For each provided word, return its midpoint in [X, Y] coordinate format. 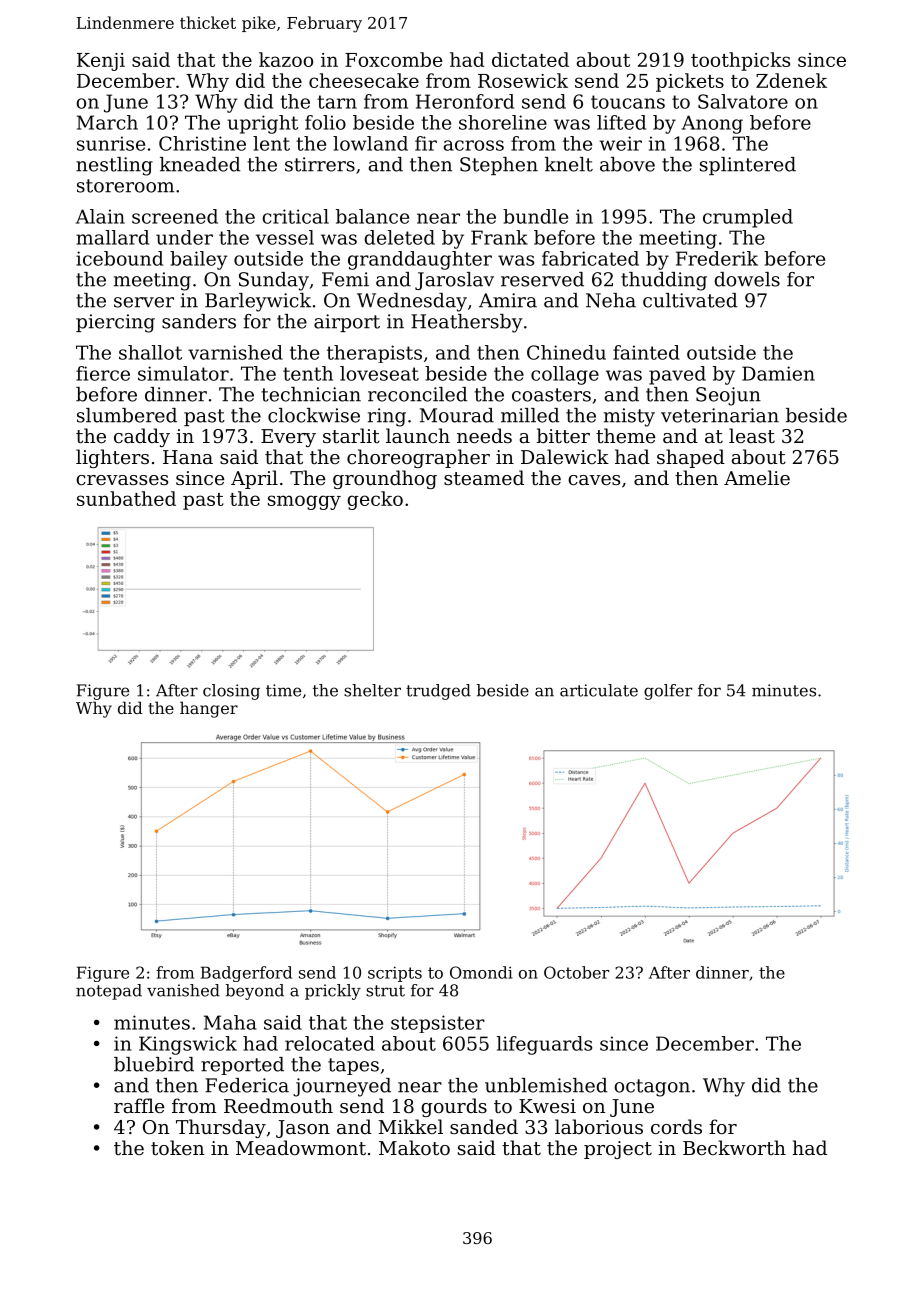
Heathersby [467, 323]
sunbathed [126, 498]
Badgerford [246, 974]
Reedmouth [278, 1105]
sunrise [111, 143]
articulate [599, 690]
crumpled [748, 218]
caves [594, 480]
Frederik [717, 258]
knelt [569, 164]
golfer [668, 692]
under [184, 237]
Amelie [757, 477]
